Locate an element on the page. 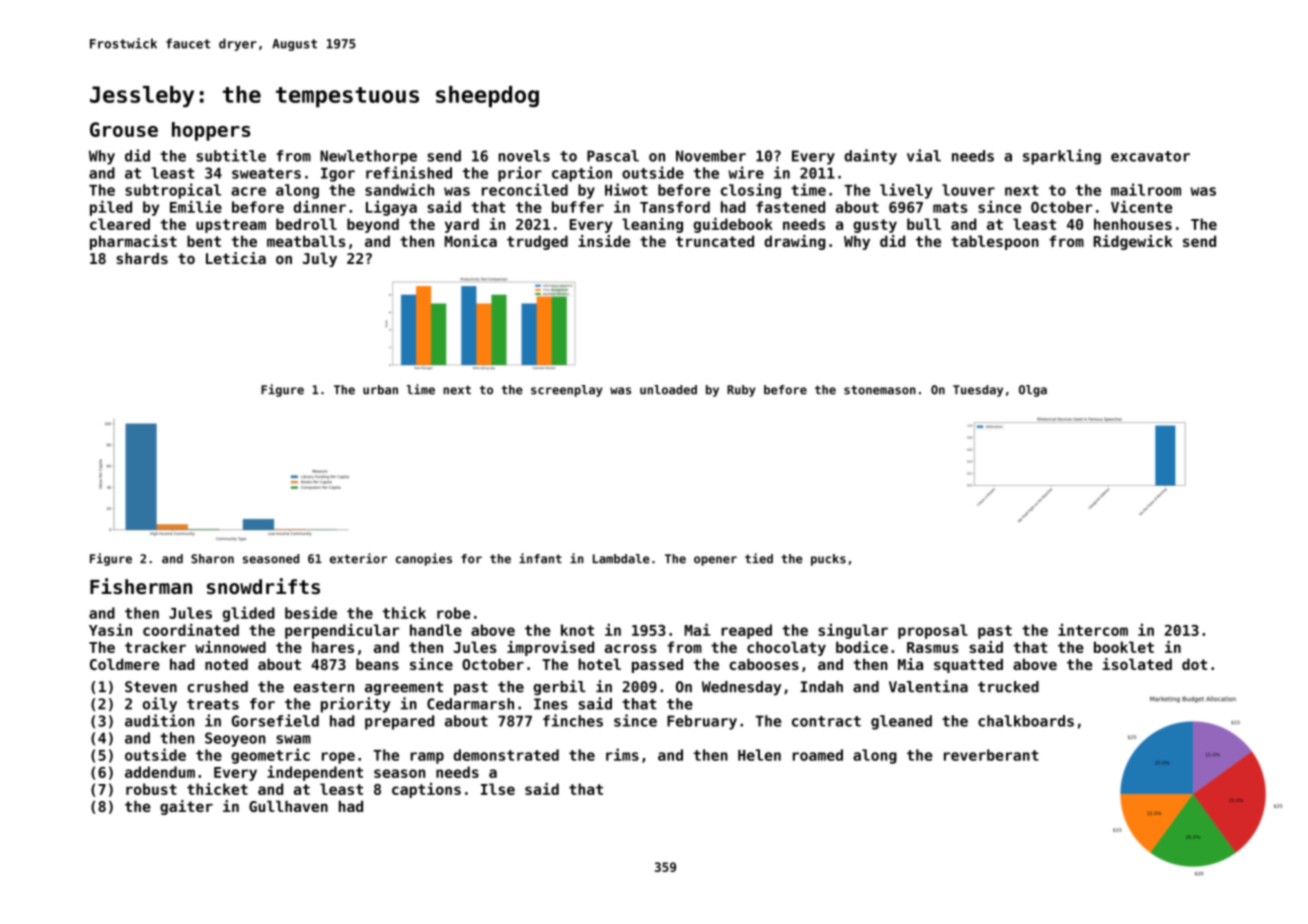 The width and height of the image is (1308, 924). intercom is located at coordinates (1093, 630).
